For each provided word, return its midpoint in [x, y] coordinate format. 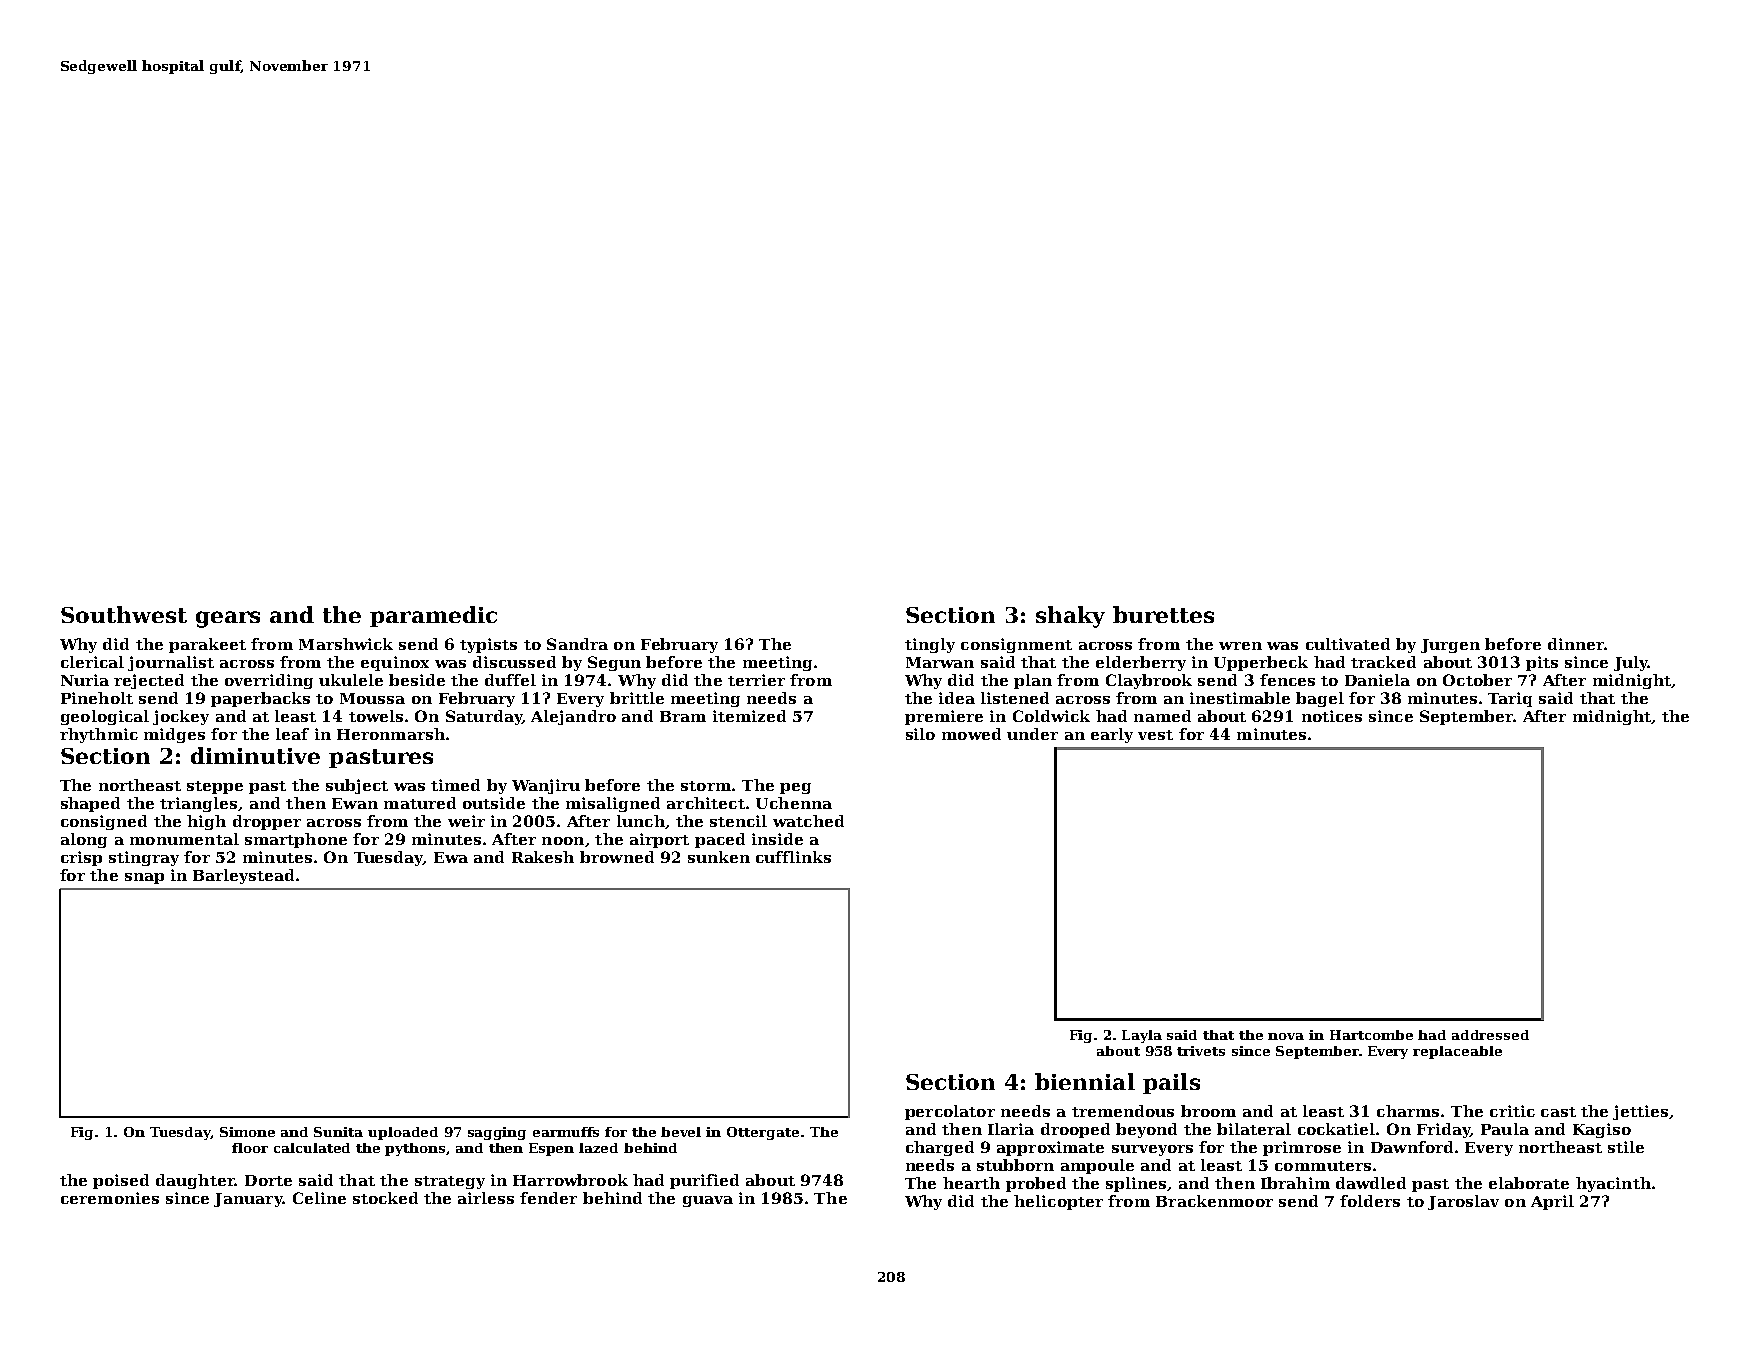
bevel [681, 1132]
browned [617, 857]
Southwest [124, 614]
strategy [450, 1182]
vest [1155, 735]
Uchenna [794, 803]
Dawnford [1412, 1147]
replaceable [1457, 1052]
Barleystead [243, 876]
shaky [1070, 617]
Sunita [338, 1132]
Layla [1142, 1036]
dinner [1576, 644]
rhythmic [99, 735]
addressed [1490, 1035]
